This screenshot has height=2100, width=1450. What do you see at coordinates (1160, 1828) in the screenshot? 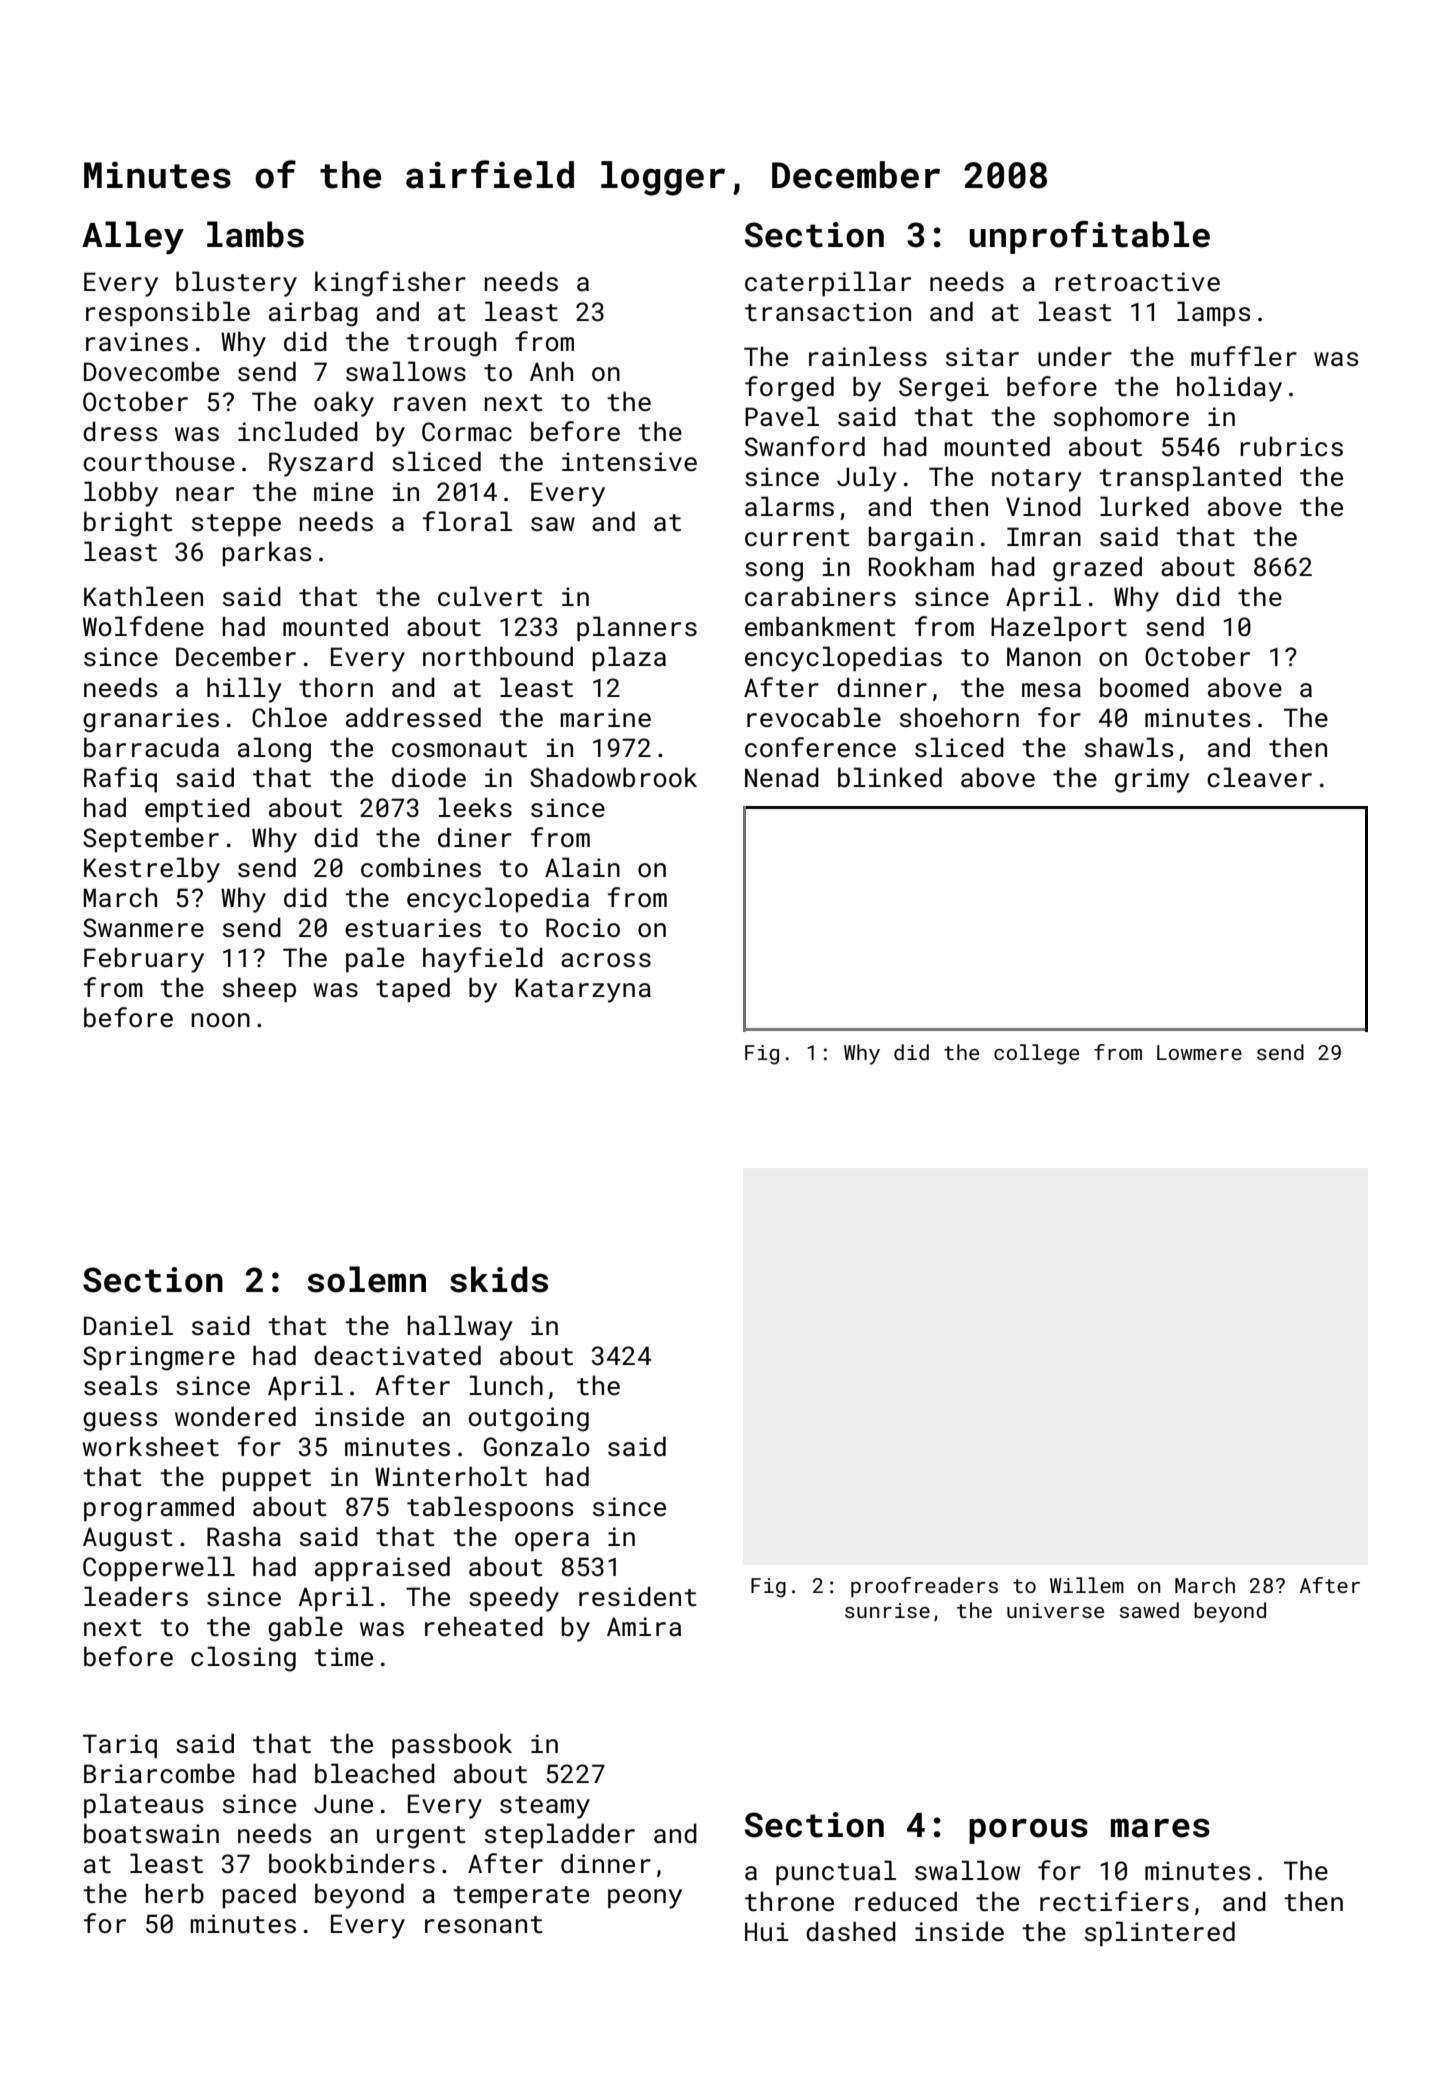
I see `mares` at bounding box center [1160, 1828].
